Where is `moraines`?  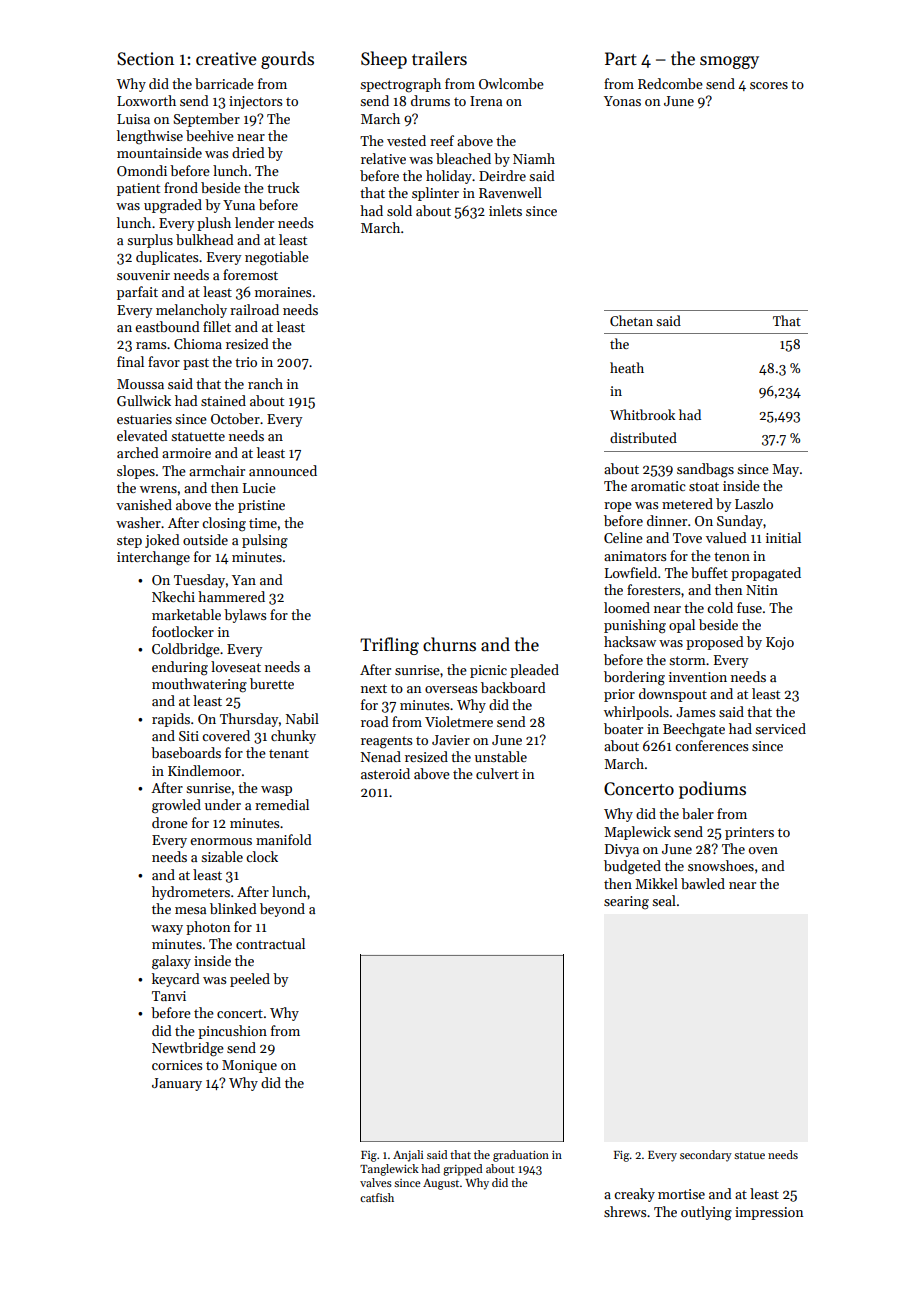 moraines is located at coordinates (283, 292).
